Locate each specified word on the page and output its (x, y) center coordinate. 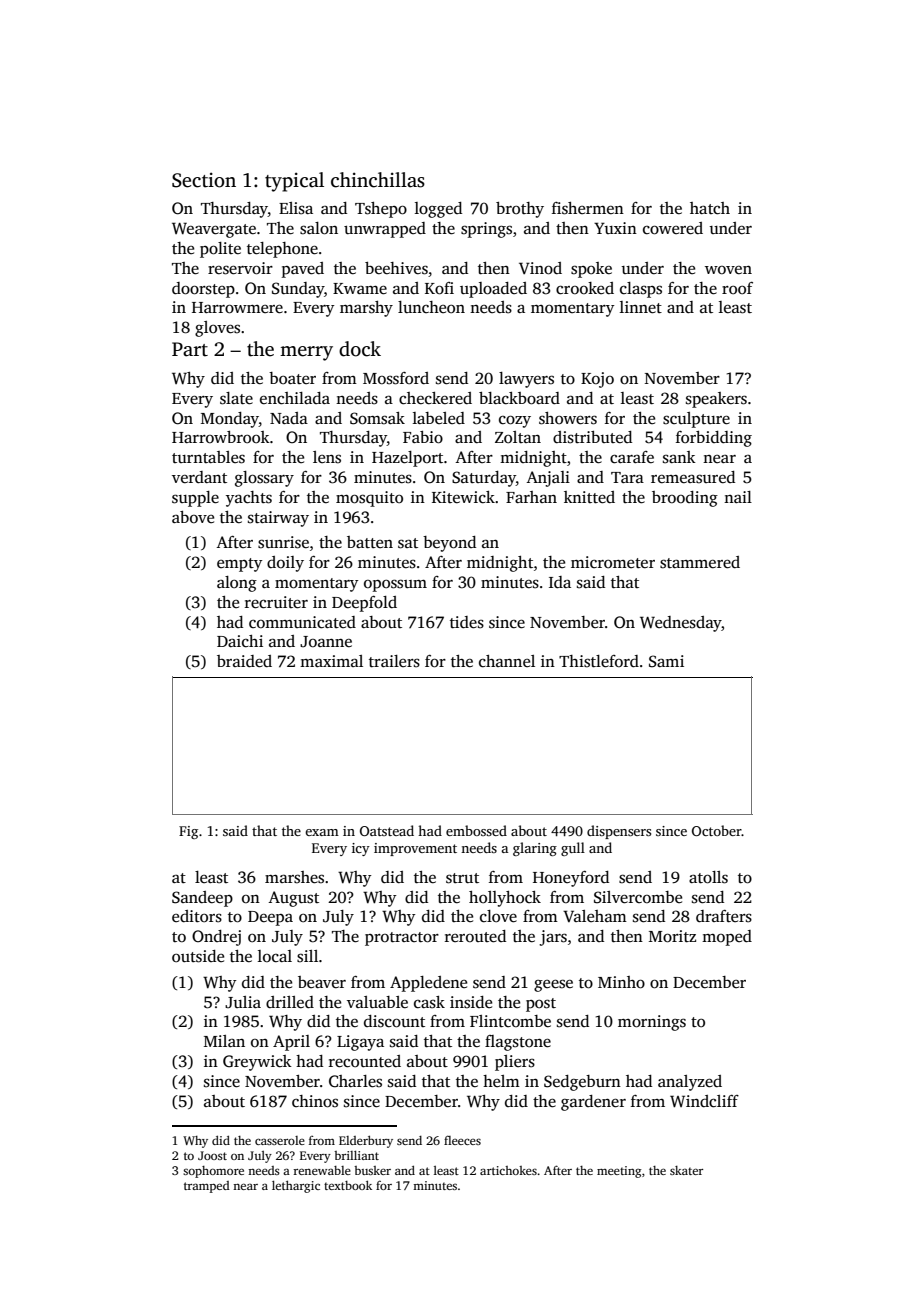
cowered (673, 228)
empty (240, 565)
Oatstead (387, 830)
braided (244, 661)
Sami (666, 661)
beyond (449, 544)
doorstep (203, 290)
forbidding (714, 439)
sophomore (213, 1172)
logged (438, 210)
